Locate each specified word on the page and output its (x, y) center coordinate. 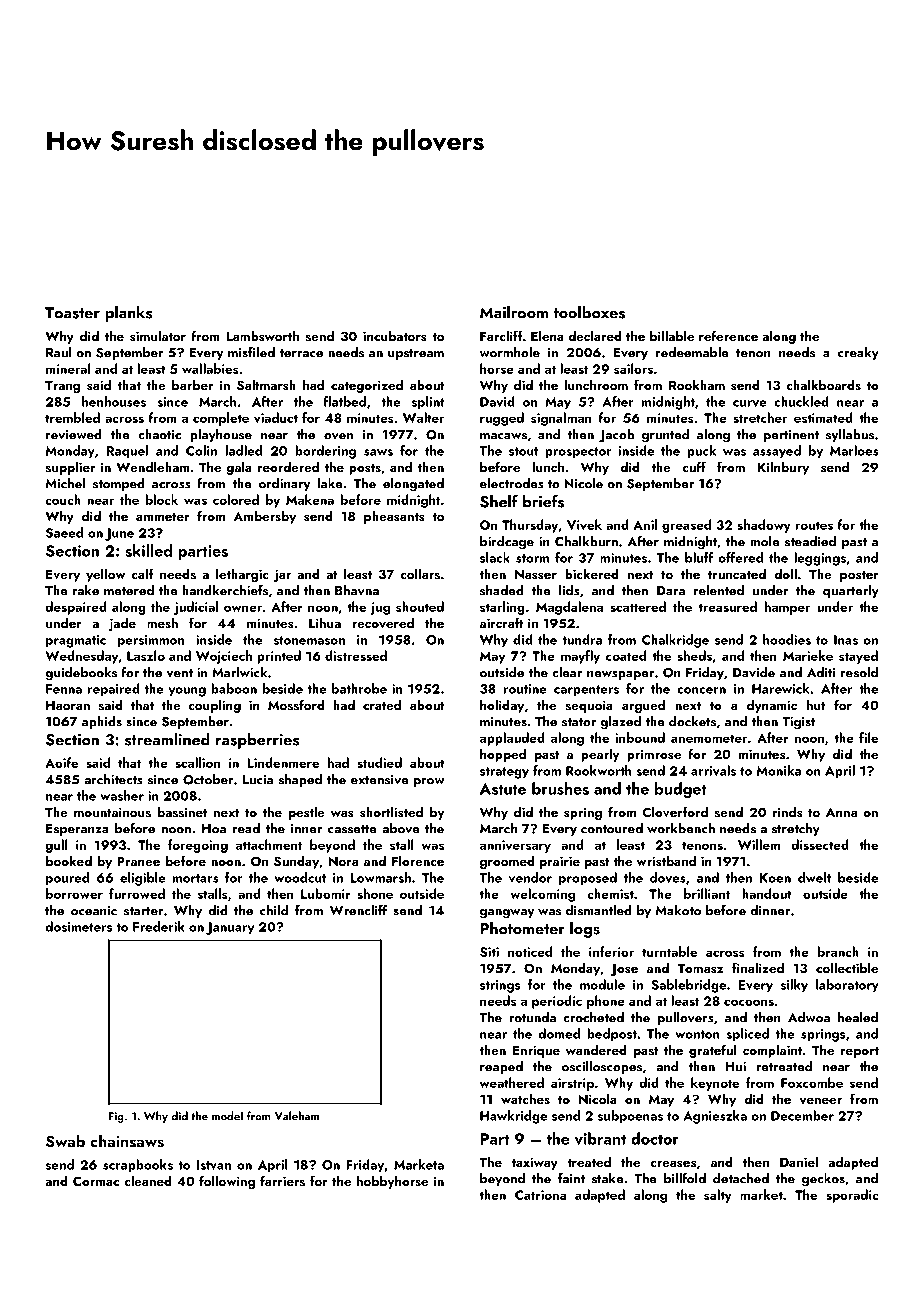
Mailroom (514, 312)
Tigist (799, 723)
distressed (356, 655)
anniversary (515, 846)
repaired (114, 690)
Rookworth (598, 770)
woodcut (300, 877)
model (227, 1116)
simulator (158, 335)
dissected (820, 844)
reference (728, 335)
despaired (76, 608)
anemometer (709, 738)
